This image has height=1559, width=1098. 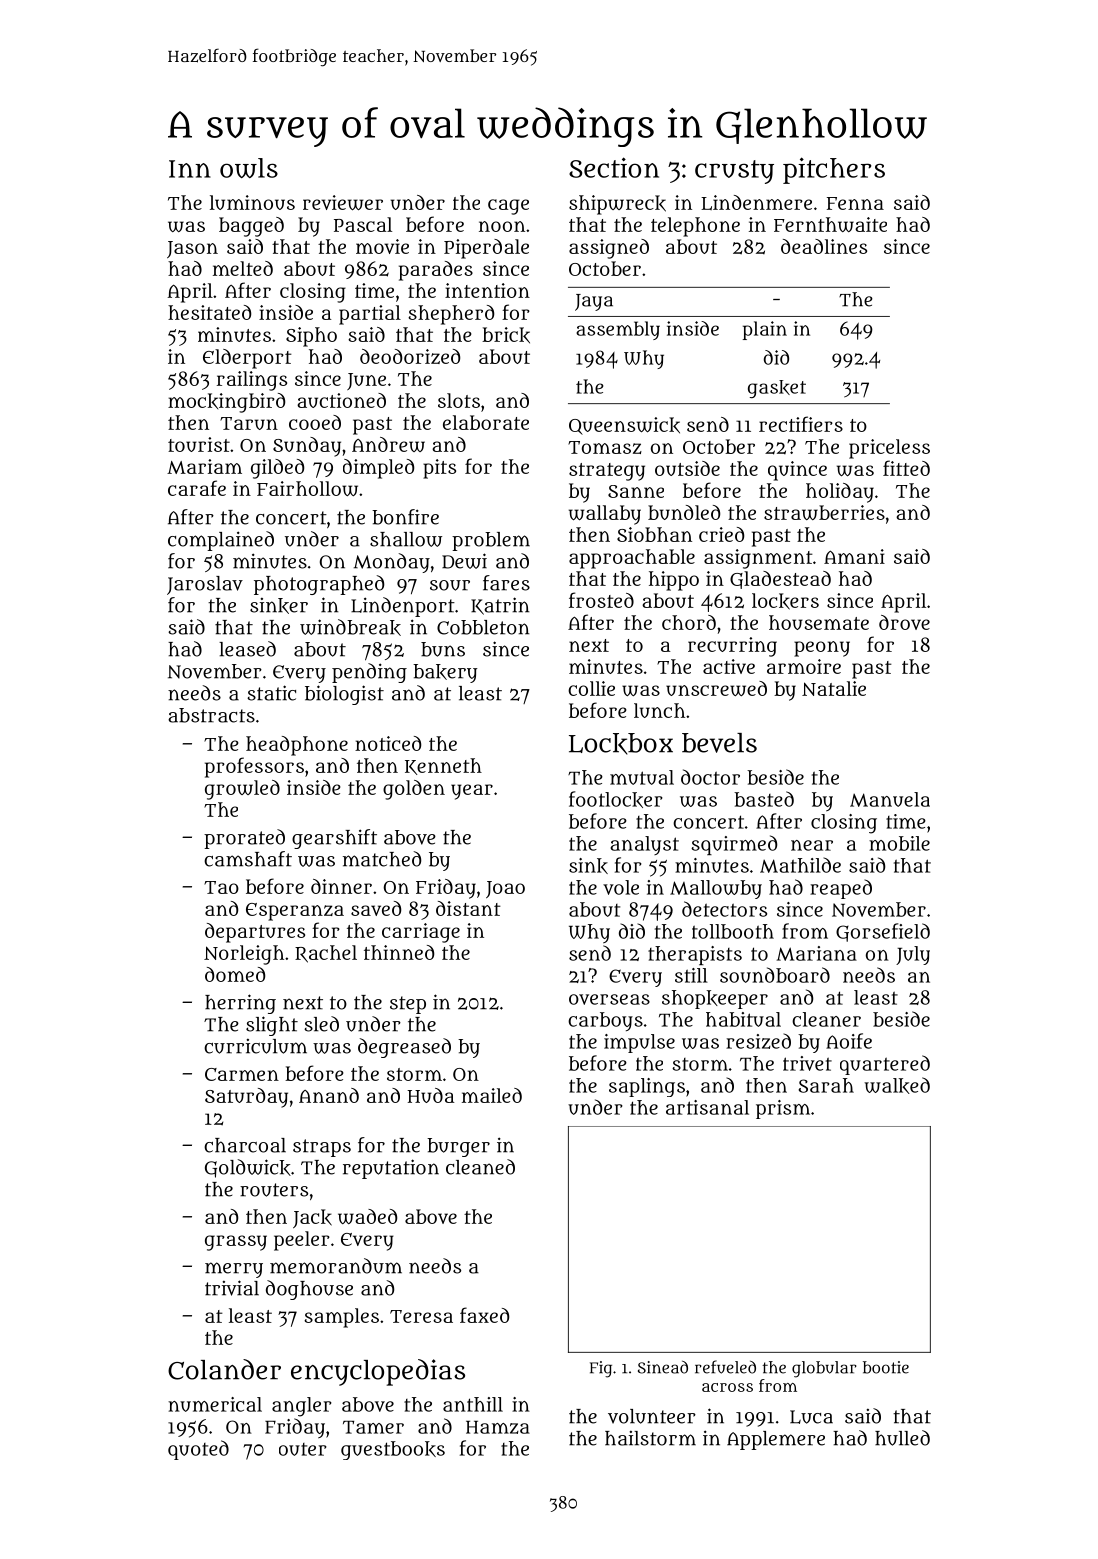 I want to click on parades, so click(x=436, y=271).
